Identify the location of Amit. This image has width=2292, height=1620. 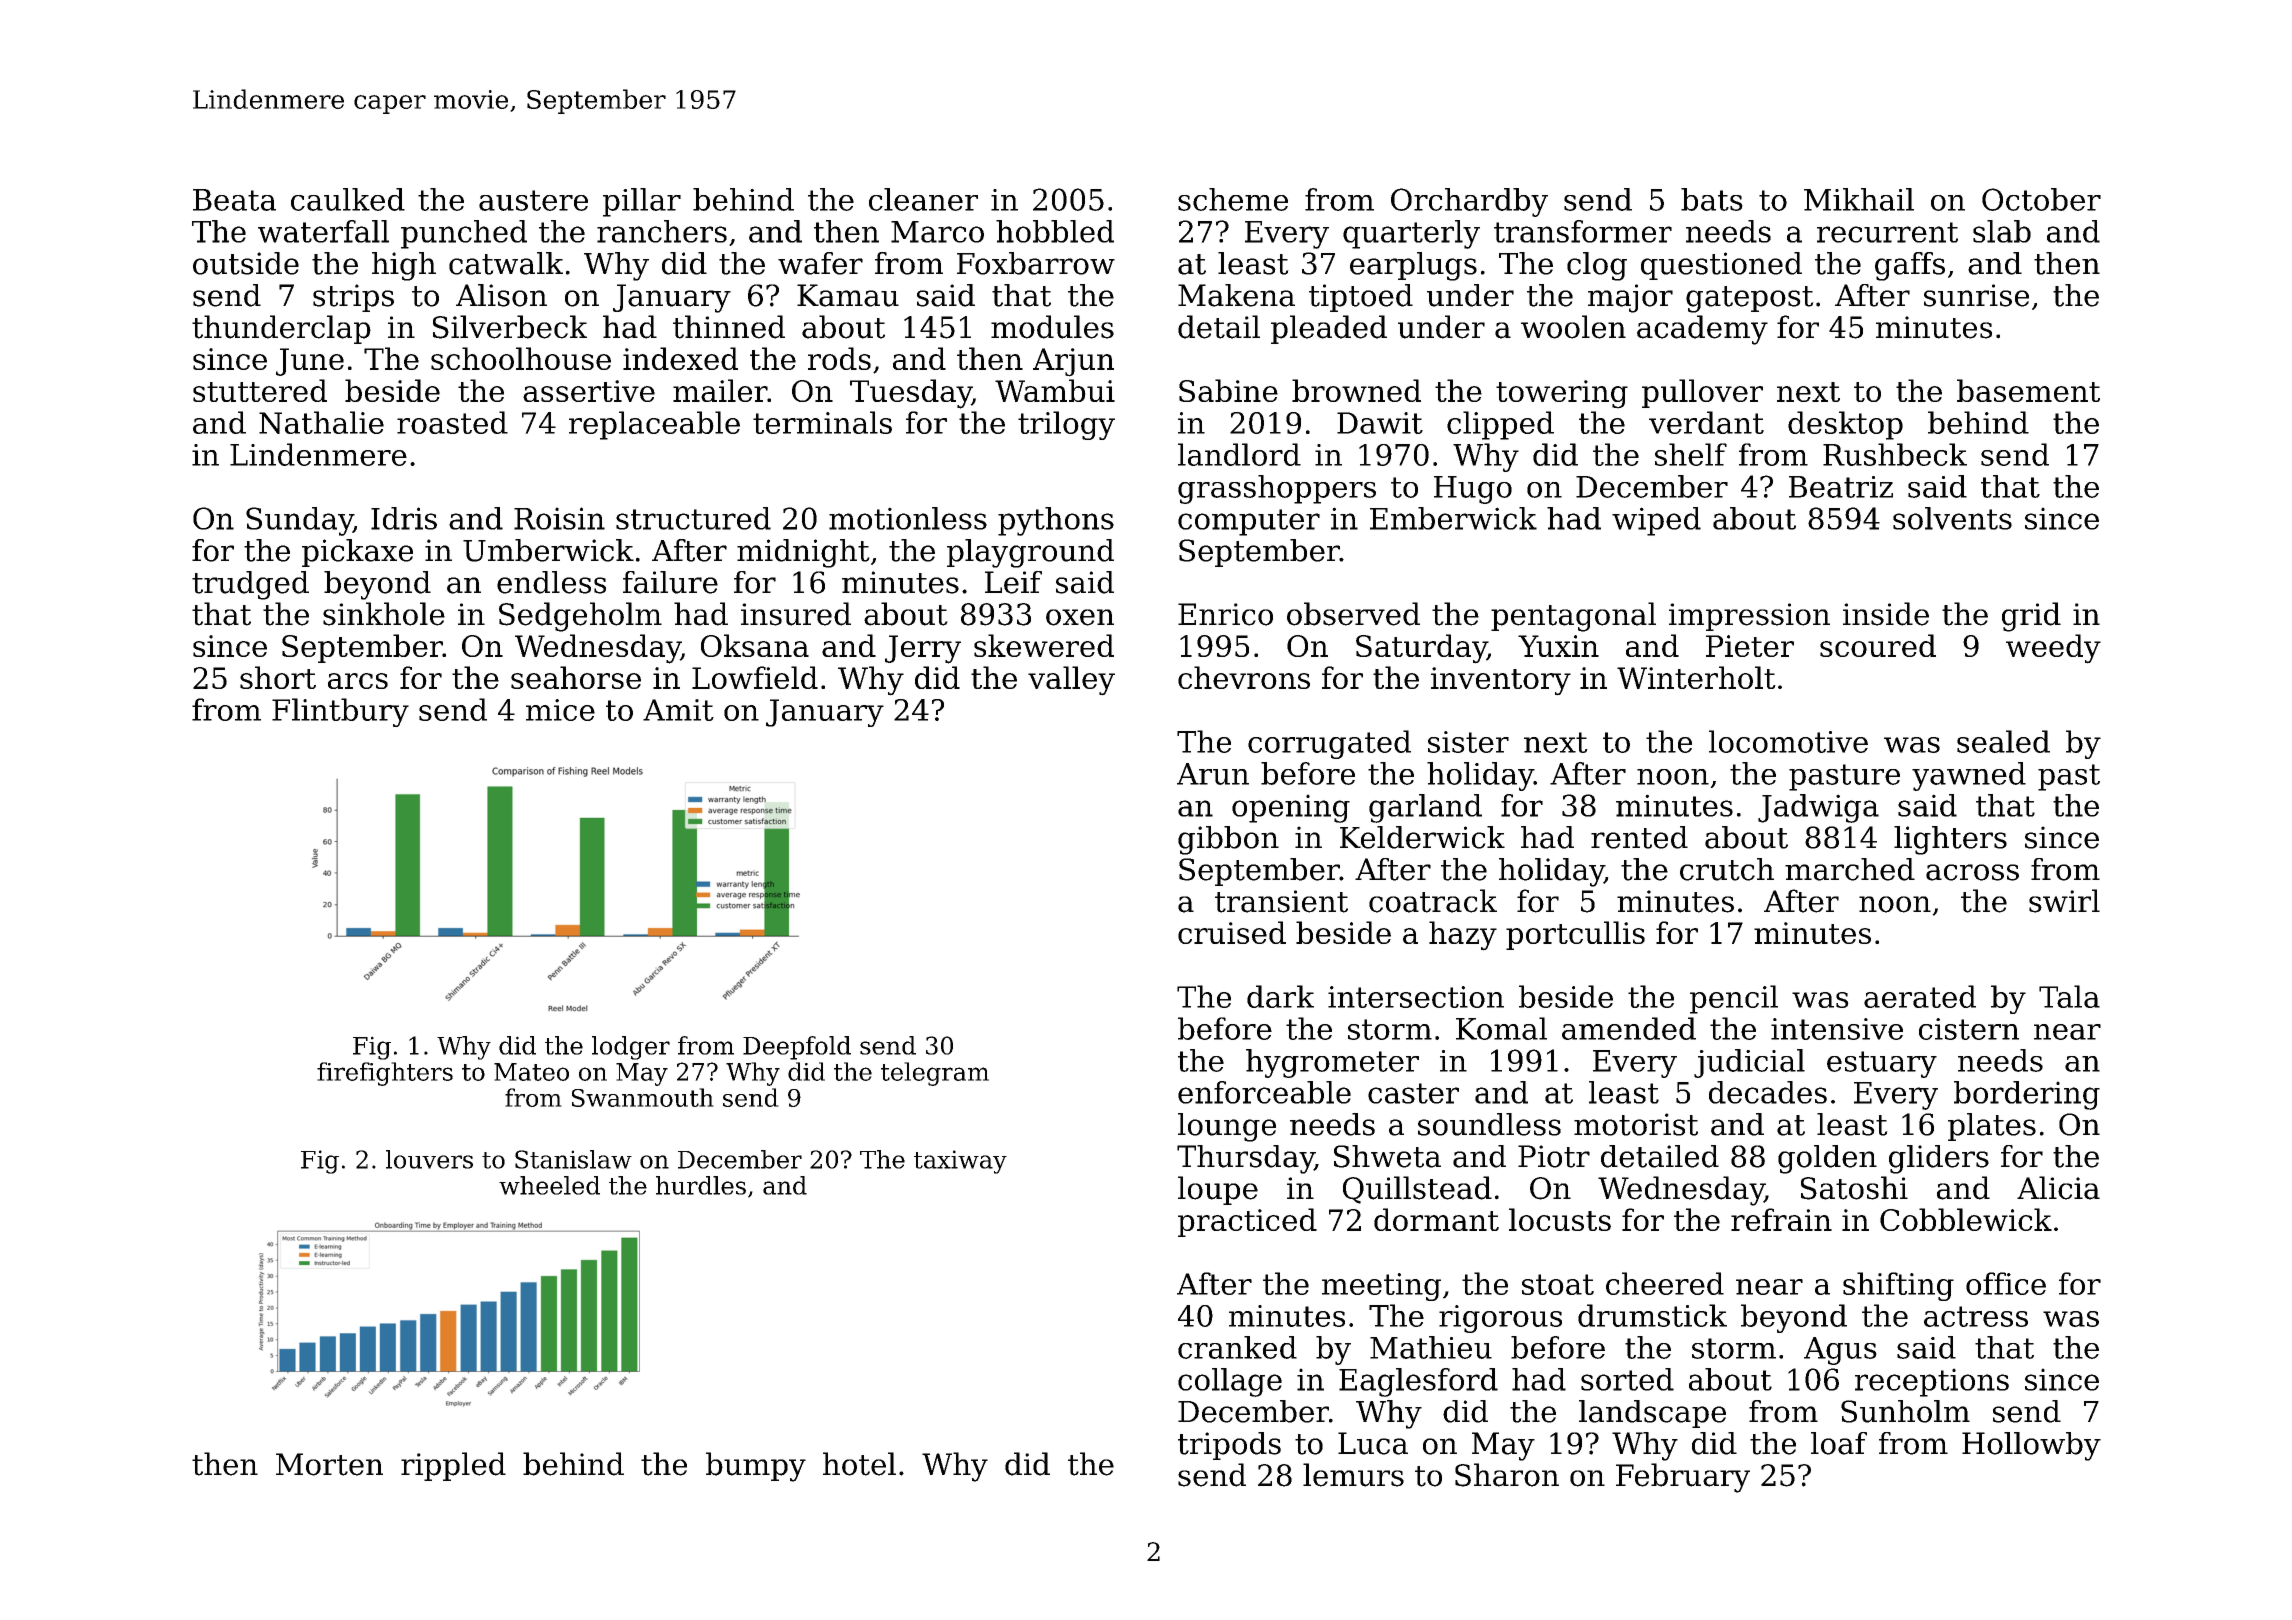
(678, 710).
